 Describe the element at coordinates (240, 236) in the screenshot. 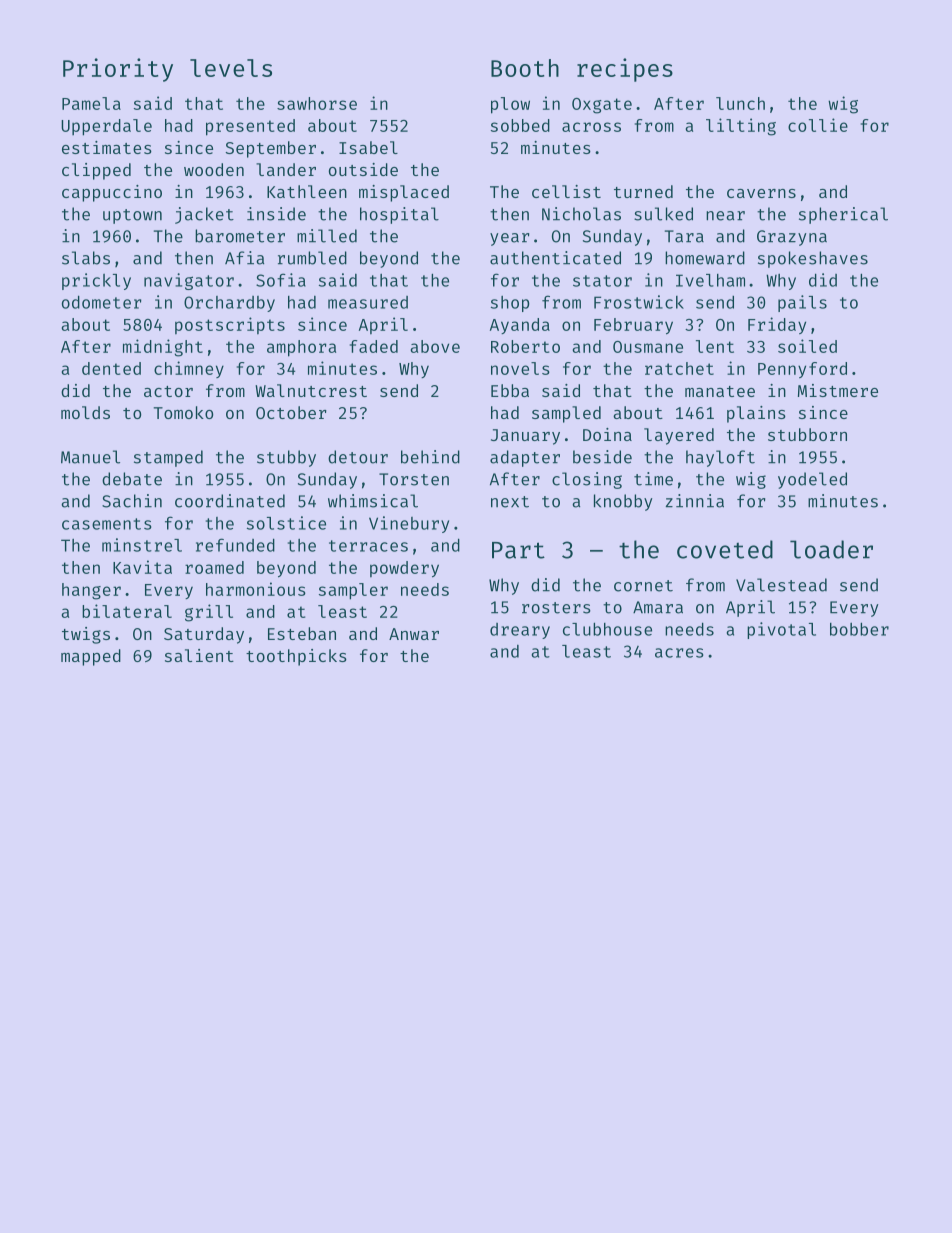

I see `barometer` at that location.
